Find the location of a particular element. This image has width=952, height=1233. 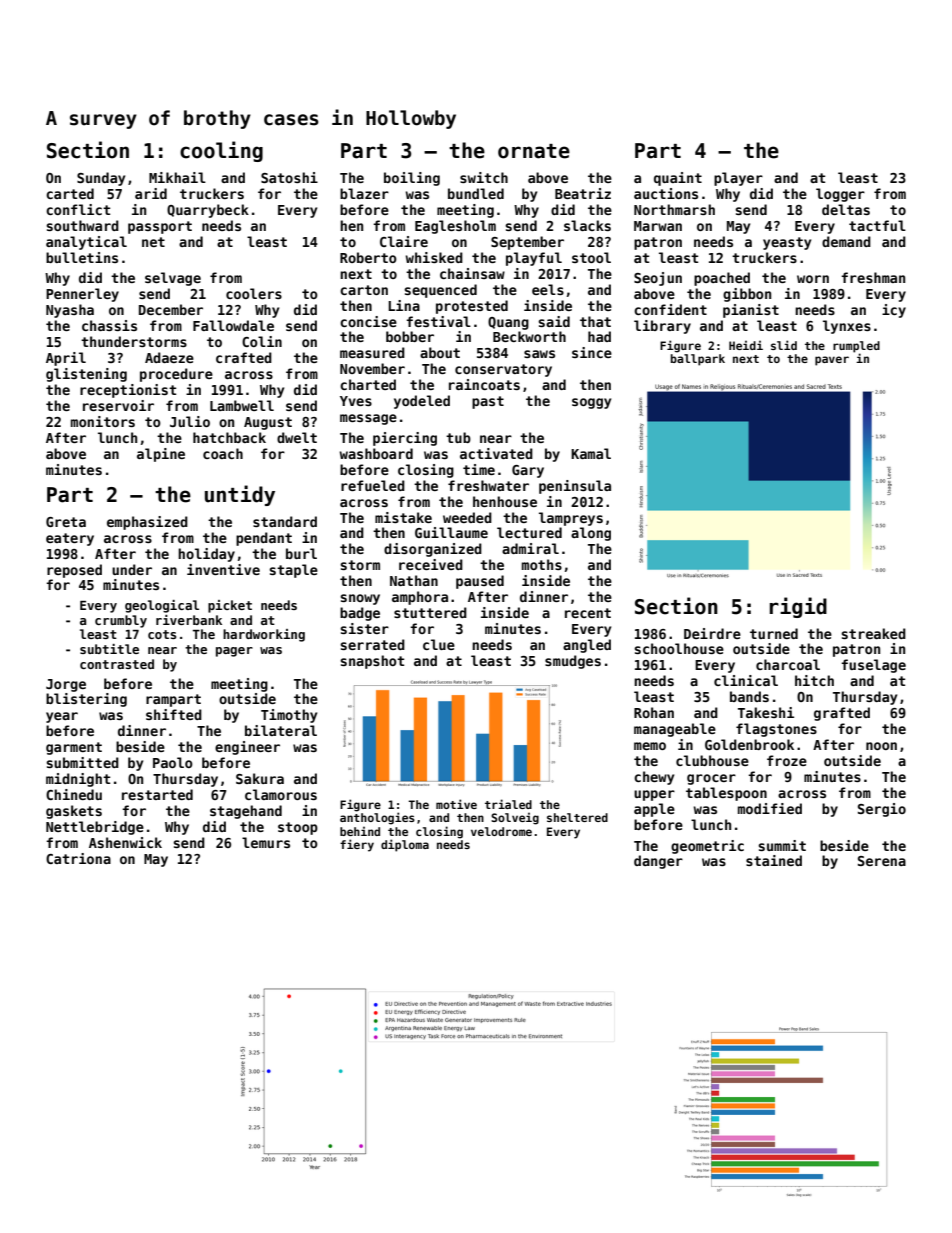

rigid is located at coordinates (798, 607).
